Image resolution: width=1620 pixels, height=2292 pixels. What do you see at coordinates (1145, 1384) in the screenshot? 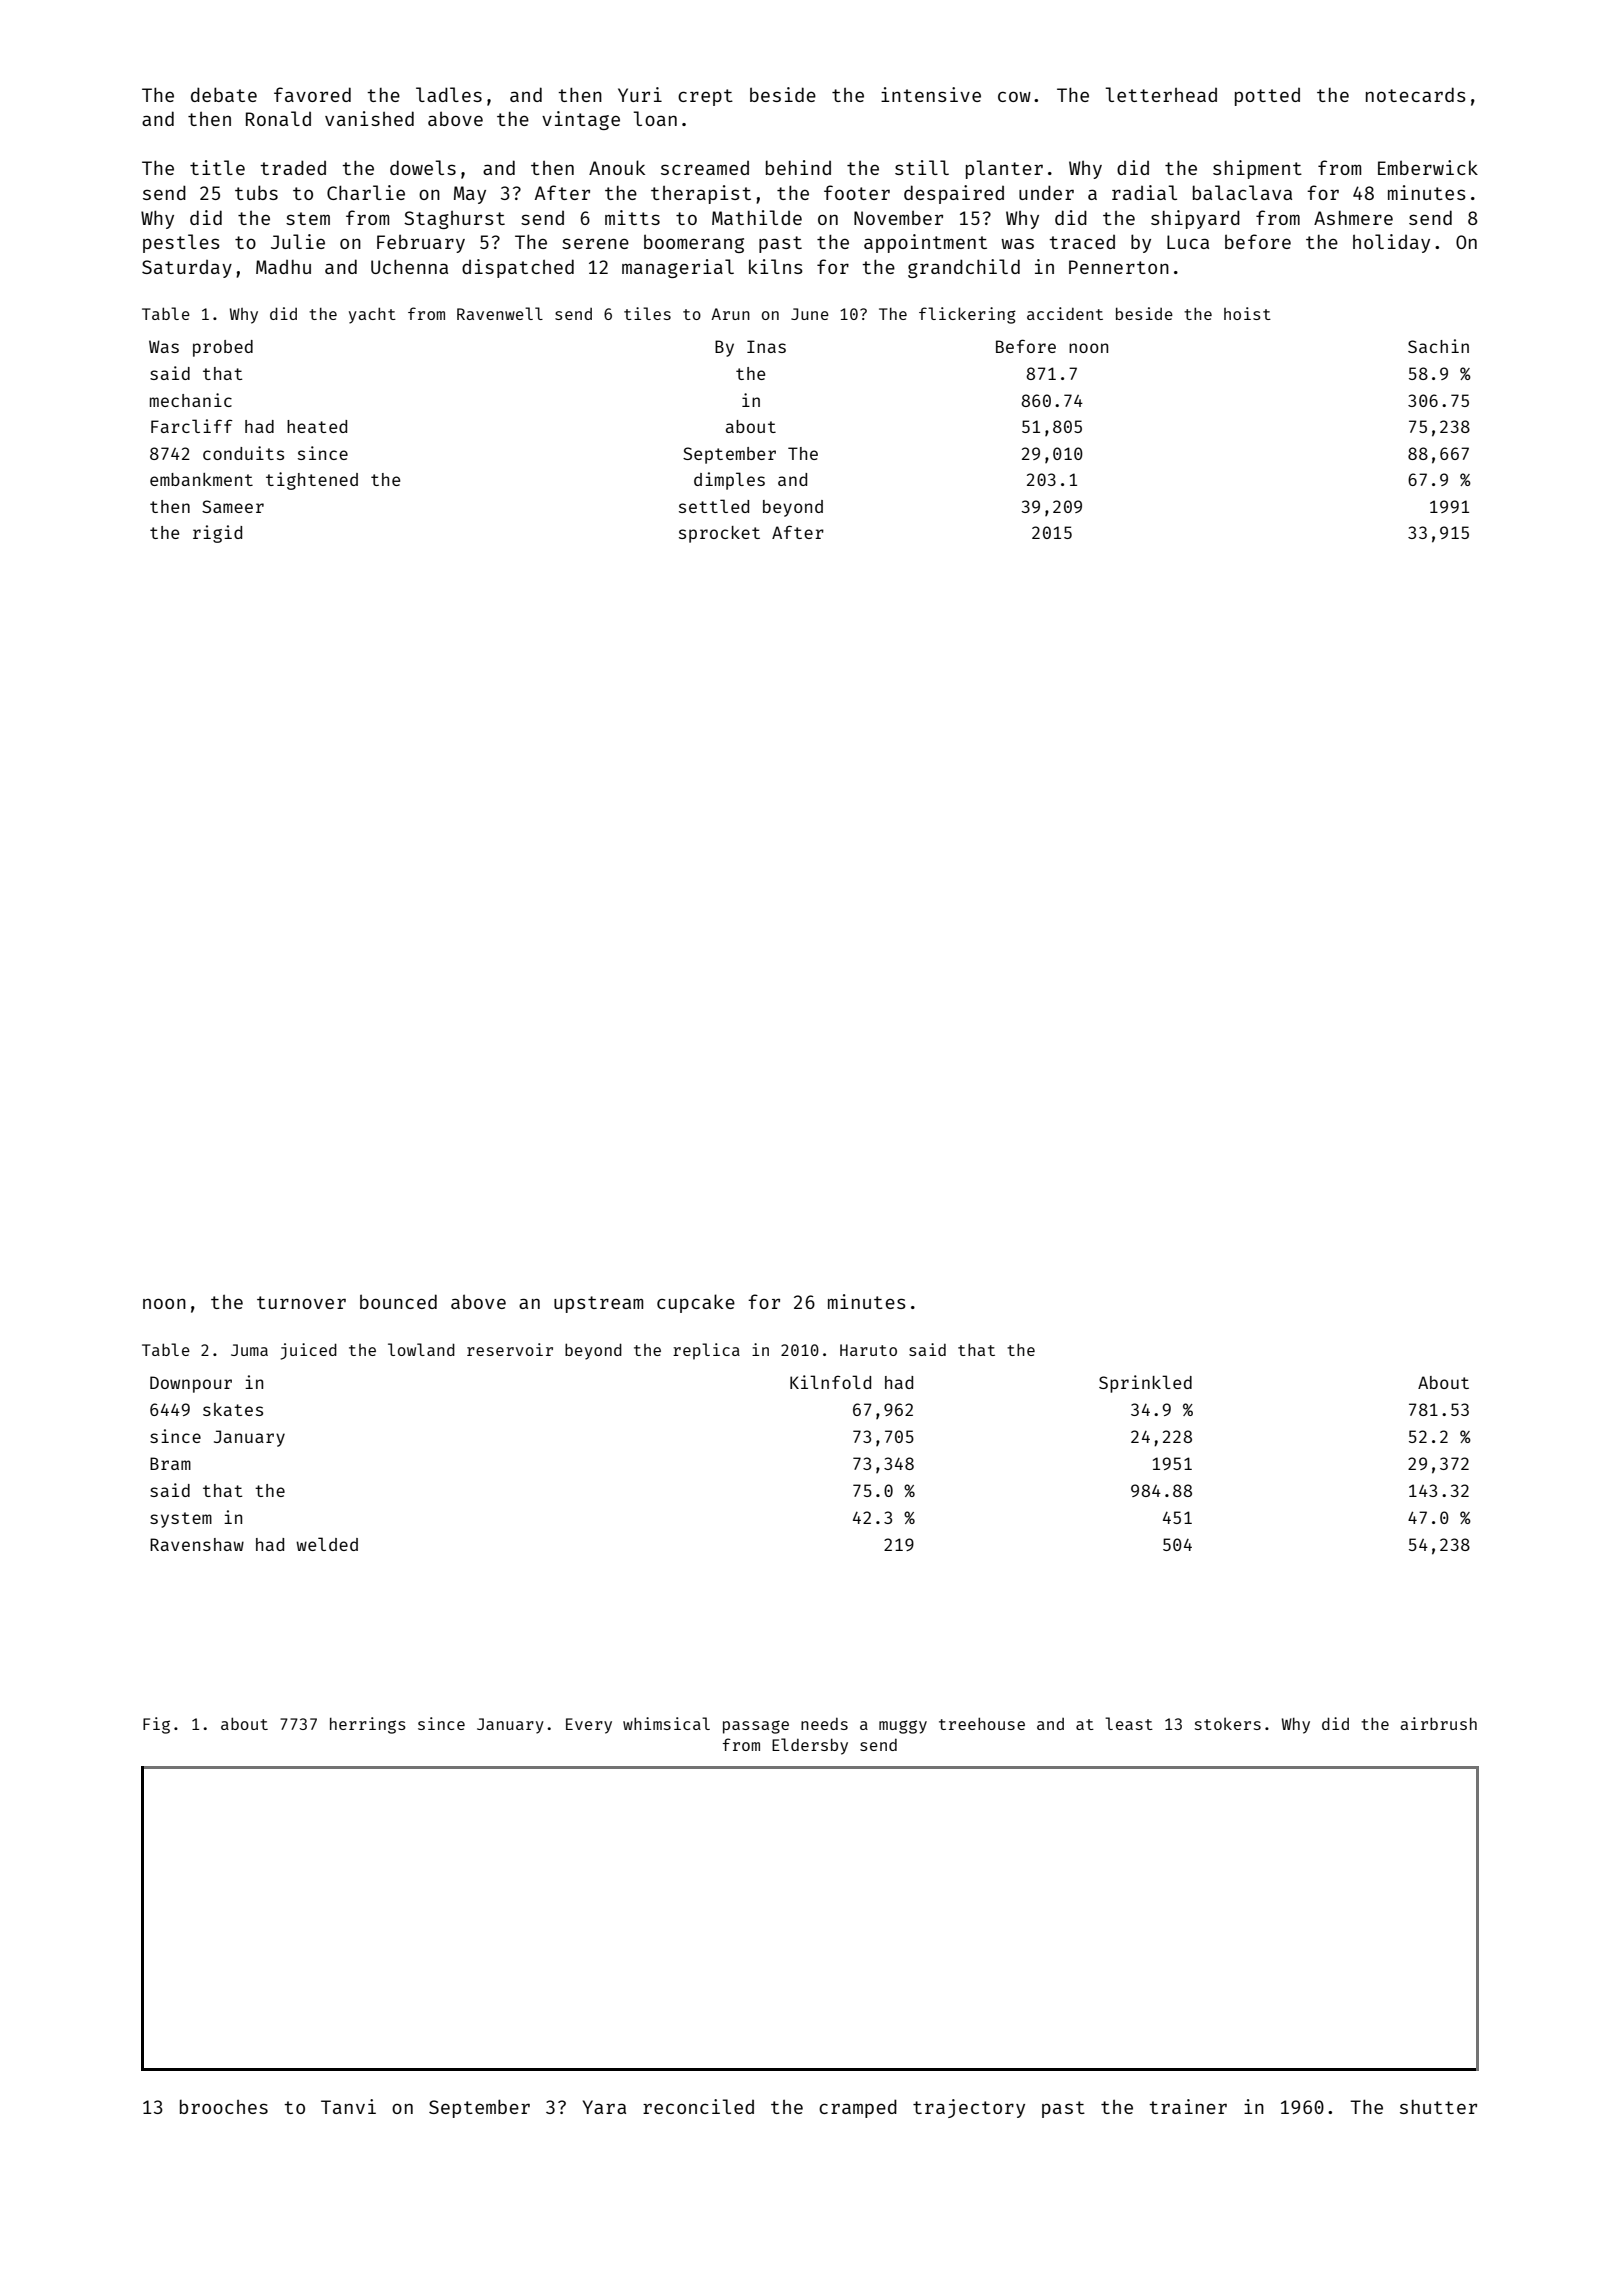
I see `Sprinkled` at bounding box center [1145, 1384].
